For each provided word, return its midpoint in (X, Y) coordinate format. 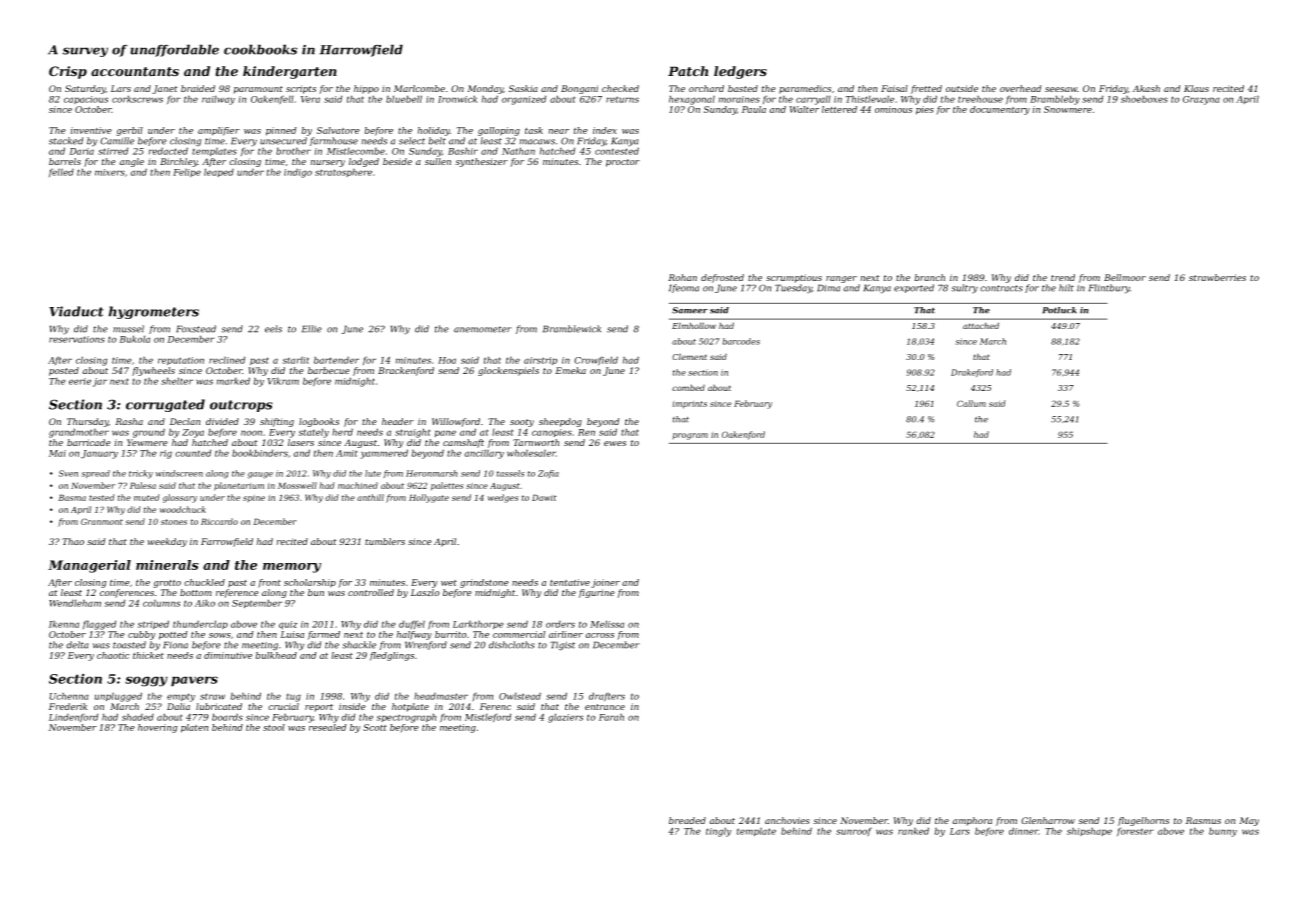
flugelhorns (1143, 821)
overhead (1020, 88)
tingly (719, 832)
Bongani (579, 89)
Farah (611, 717)
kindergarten (290, 72)
